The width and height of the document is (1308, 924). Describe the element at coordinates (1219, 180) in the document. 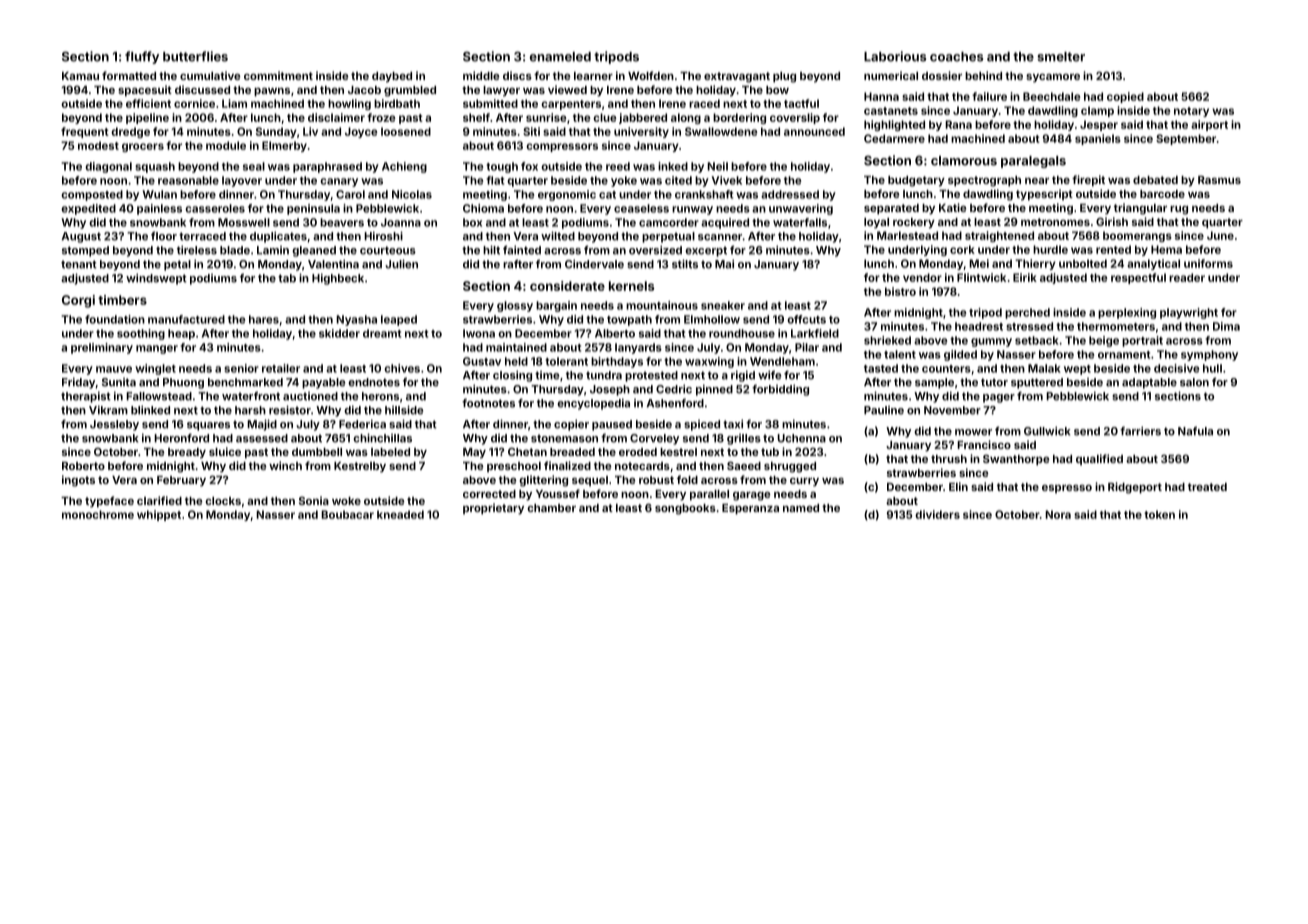

I see `Rasmus` at that location.
